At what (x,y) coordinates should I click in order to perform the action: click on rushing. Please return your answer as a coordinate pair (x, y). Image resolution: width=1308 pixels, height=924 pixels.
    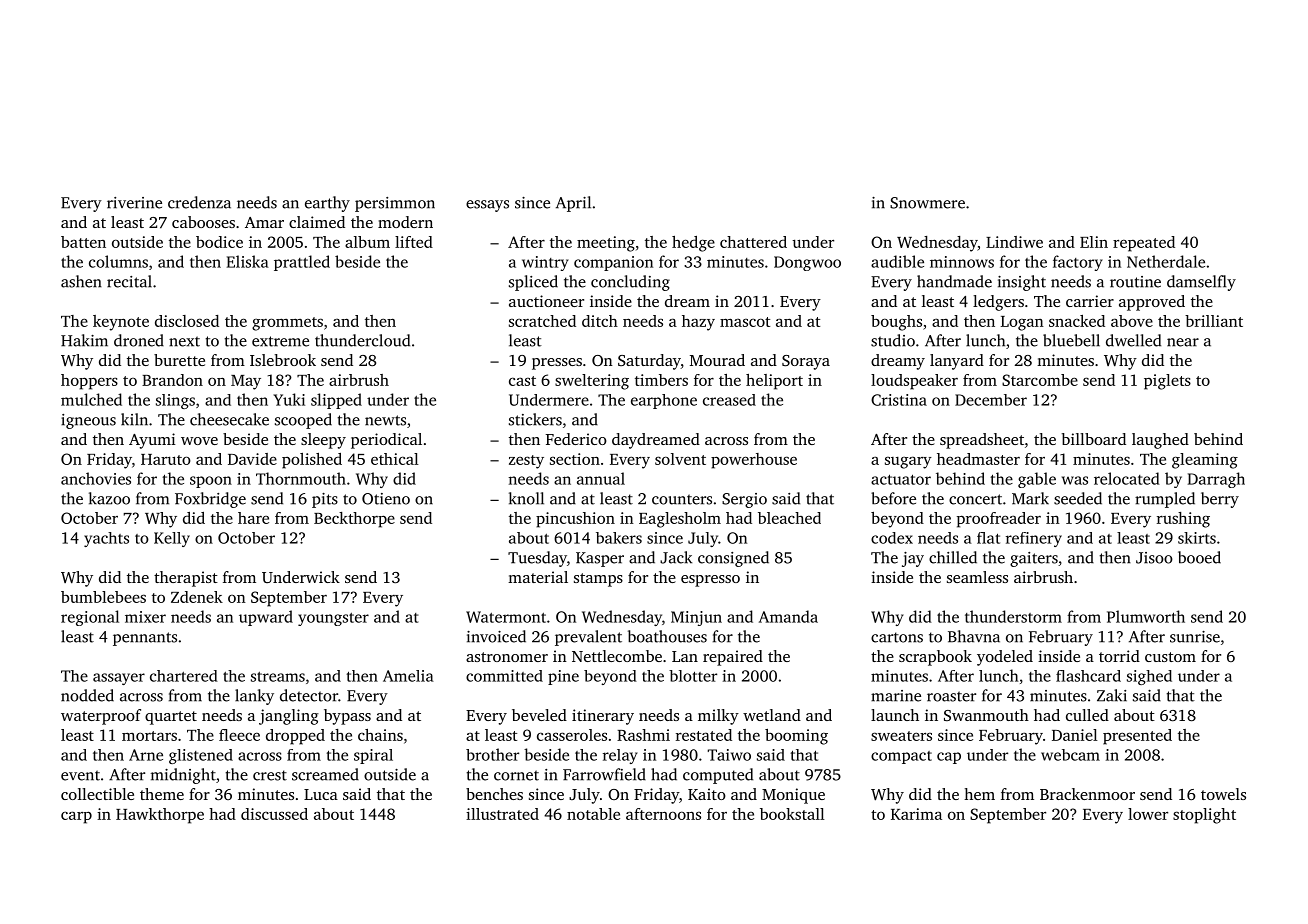
    Looking at the image, I should click on (1183, 520).
